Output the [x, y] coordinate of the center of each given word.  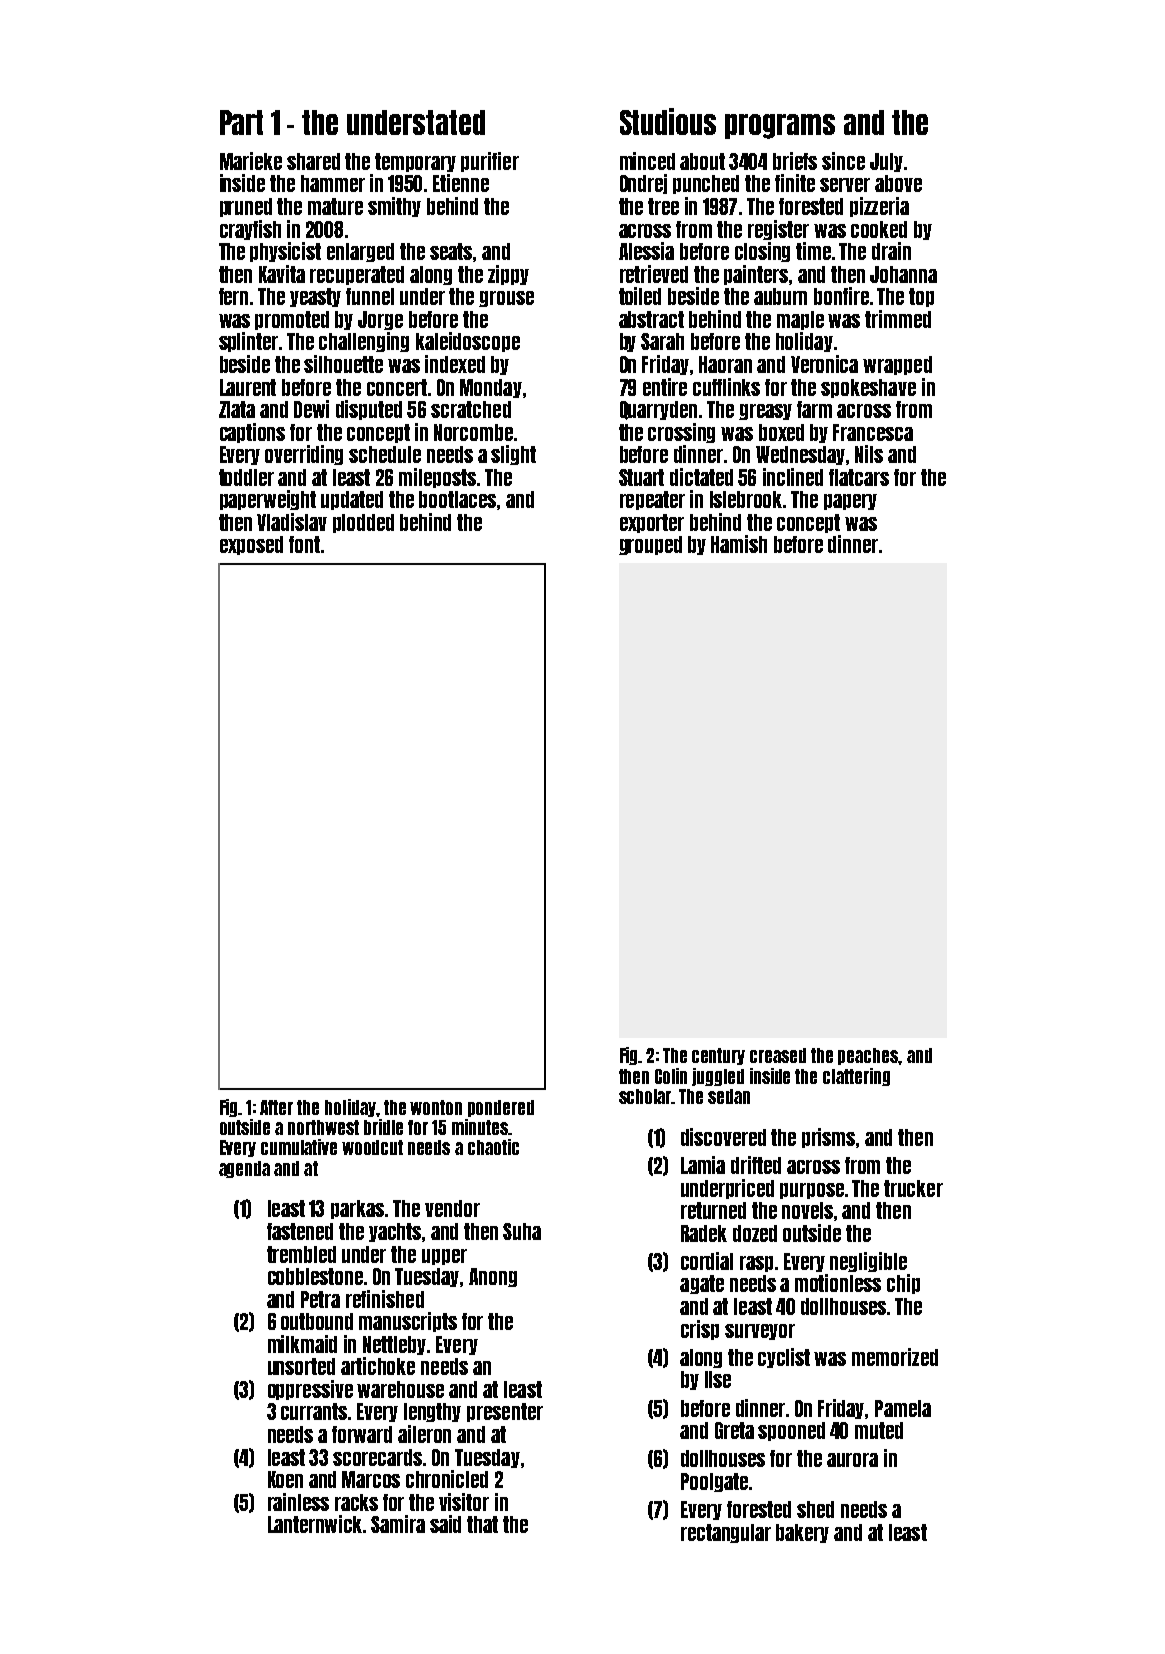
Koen [285, 1479]
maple [800, 320]
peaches [868, 1056]
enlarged [360, 252]
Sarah [662, 341]
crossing [681, 433]
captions [252, 433]
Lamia [703, 1165]
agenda [244, 1169]
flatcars [859, 477]
